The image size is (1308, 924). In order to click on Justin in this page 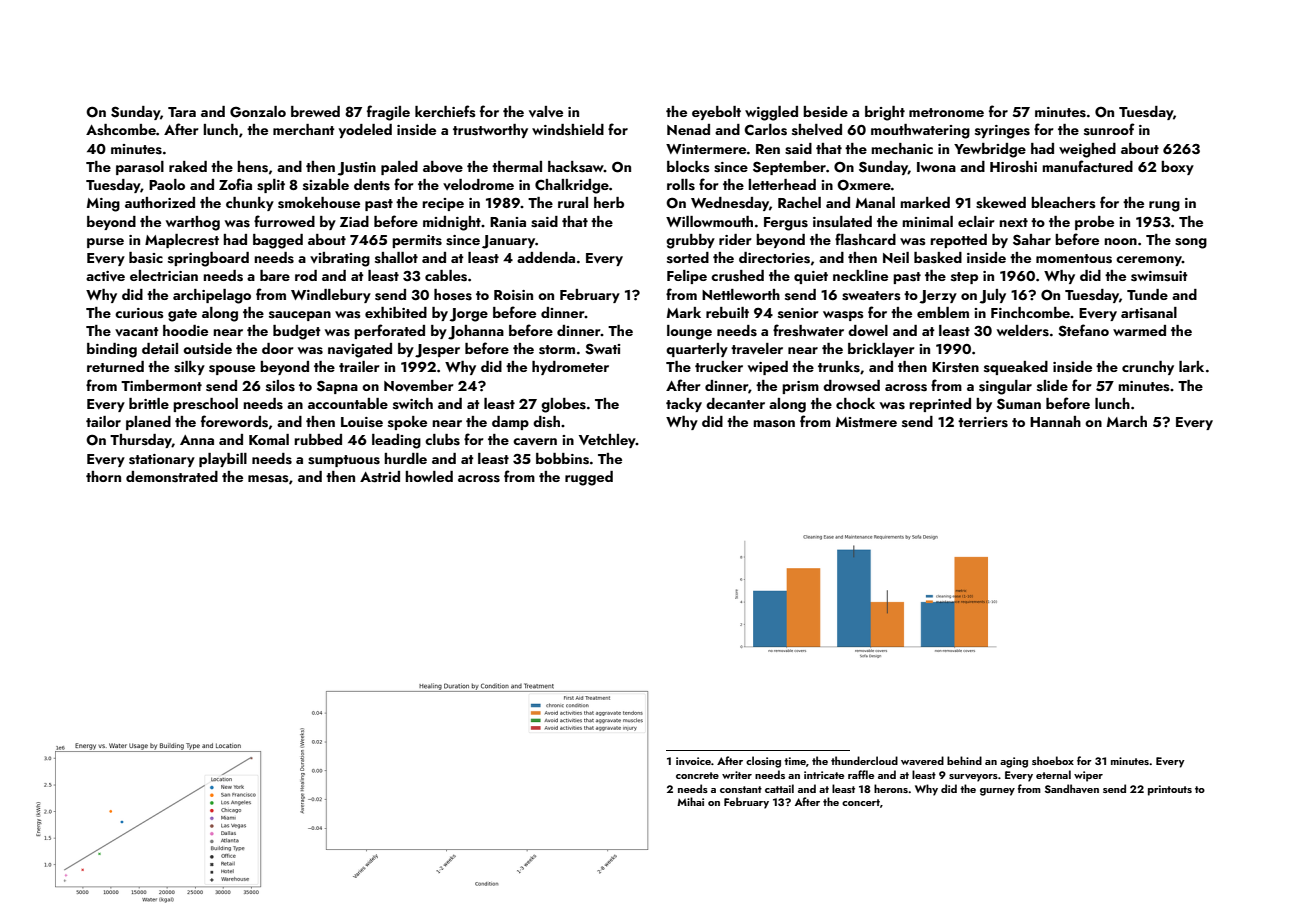, I will do `click(357, 169)`.
